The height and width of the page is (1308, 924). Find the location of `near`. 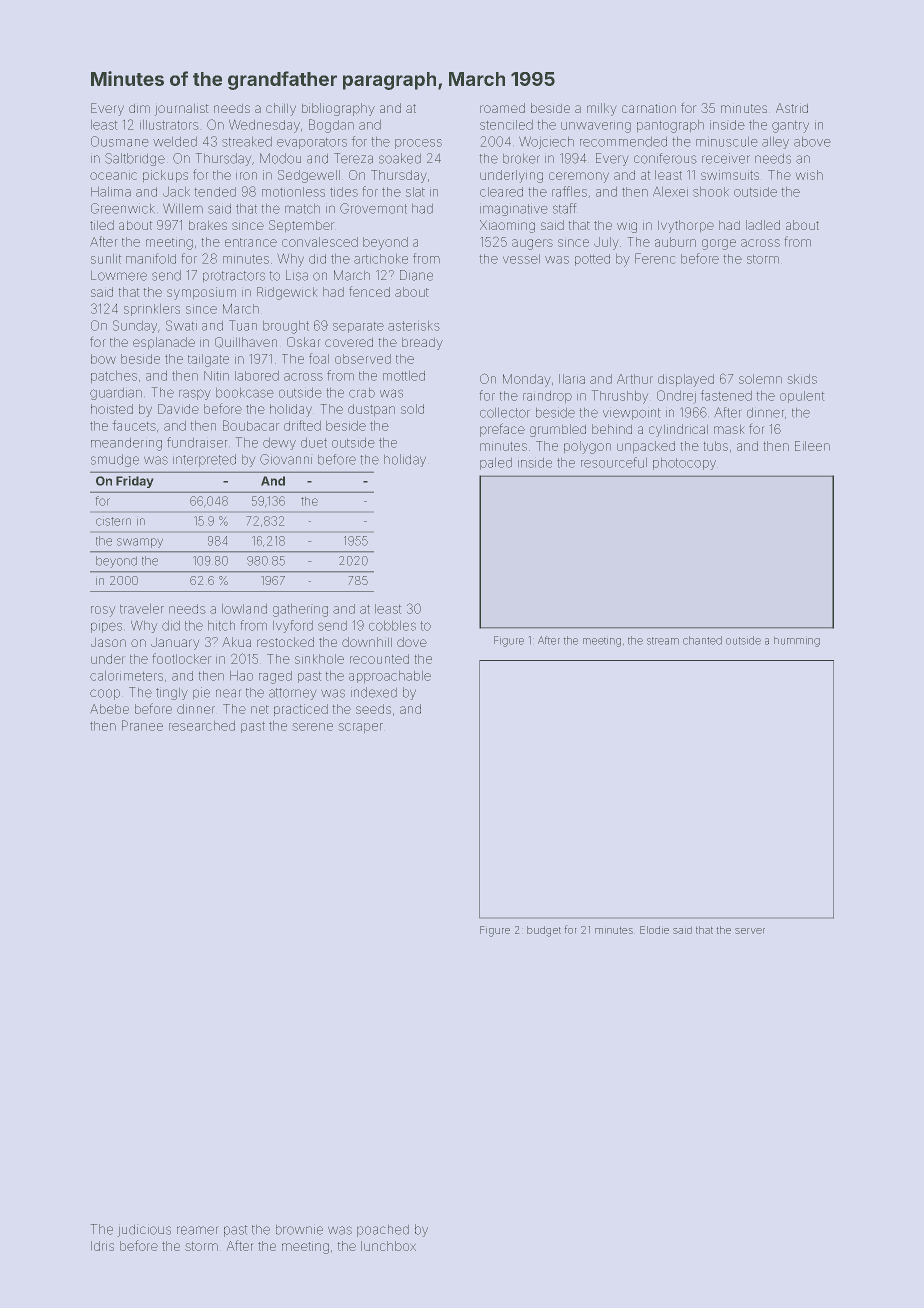

near is located at coordinates (228, 693).
